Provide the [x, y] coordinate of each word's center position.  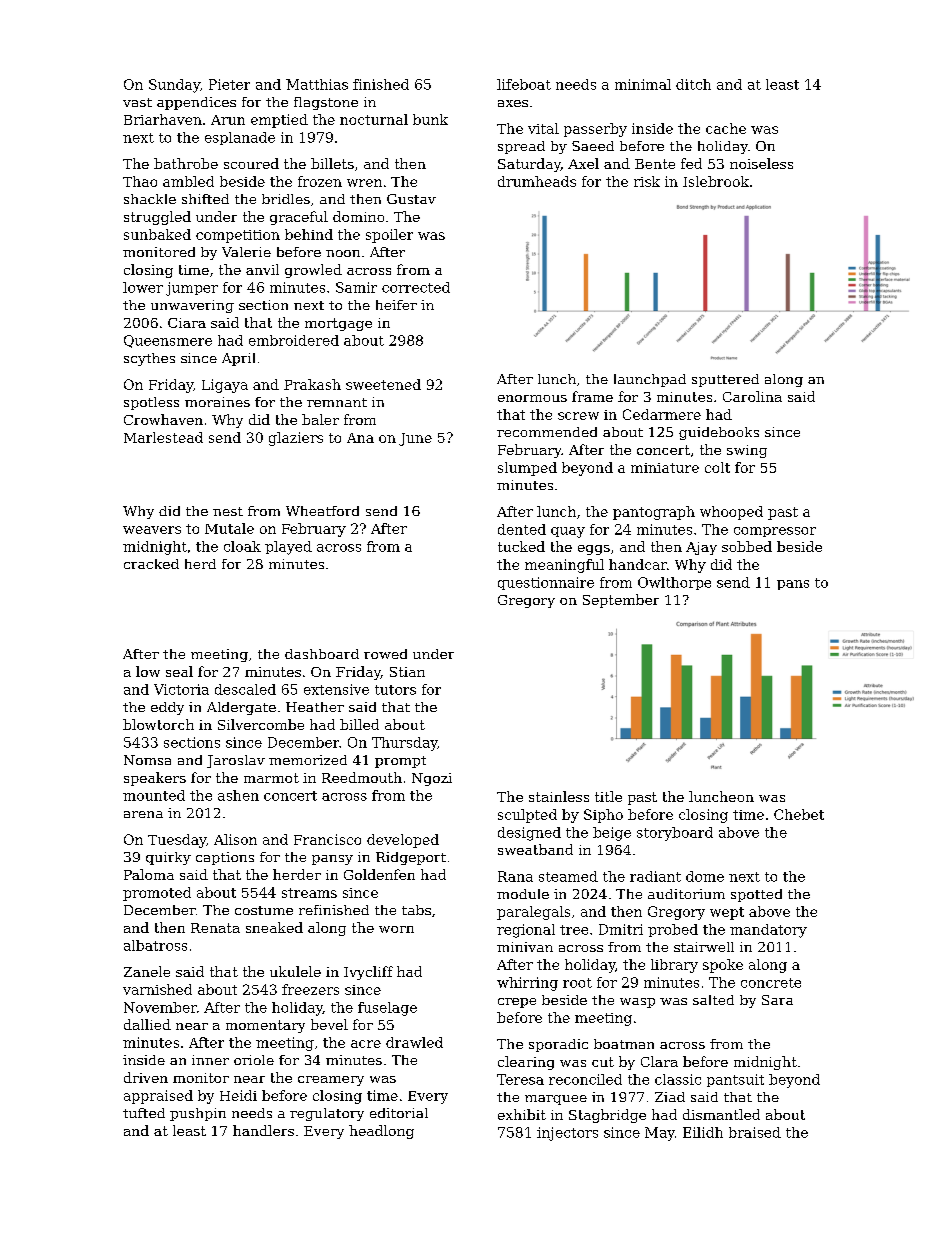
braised [755, 1132]
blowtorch [158, 724]
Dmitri [621, 929]
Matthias [317, 84]
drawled [414, 1042]
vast [137, 102]
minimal [643, 84]
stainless [559, 796]
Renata [215, 928]
